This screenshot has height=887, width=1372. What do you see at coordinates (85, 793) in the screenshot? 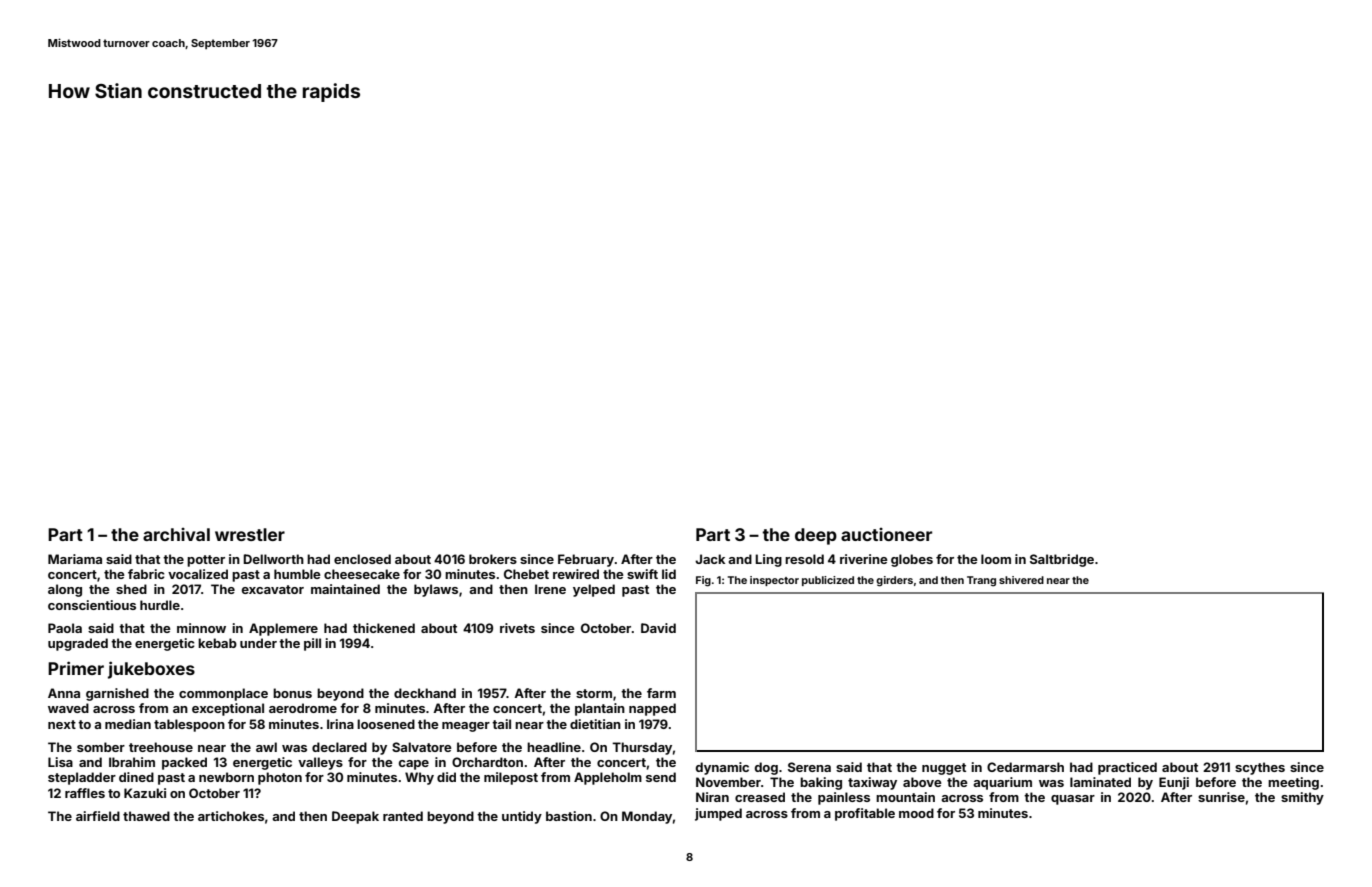
I see `raffles` at bounding box center [85, 793].
